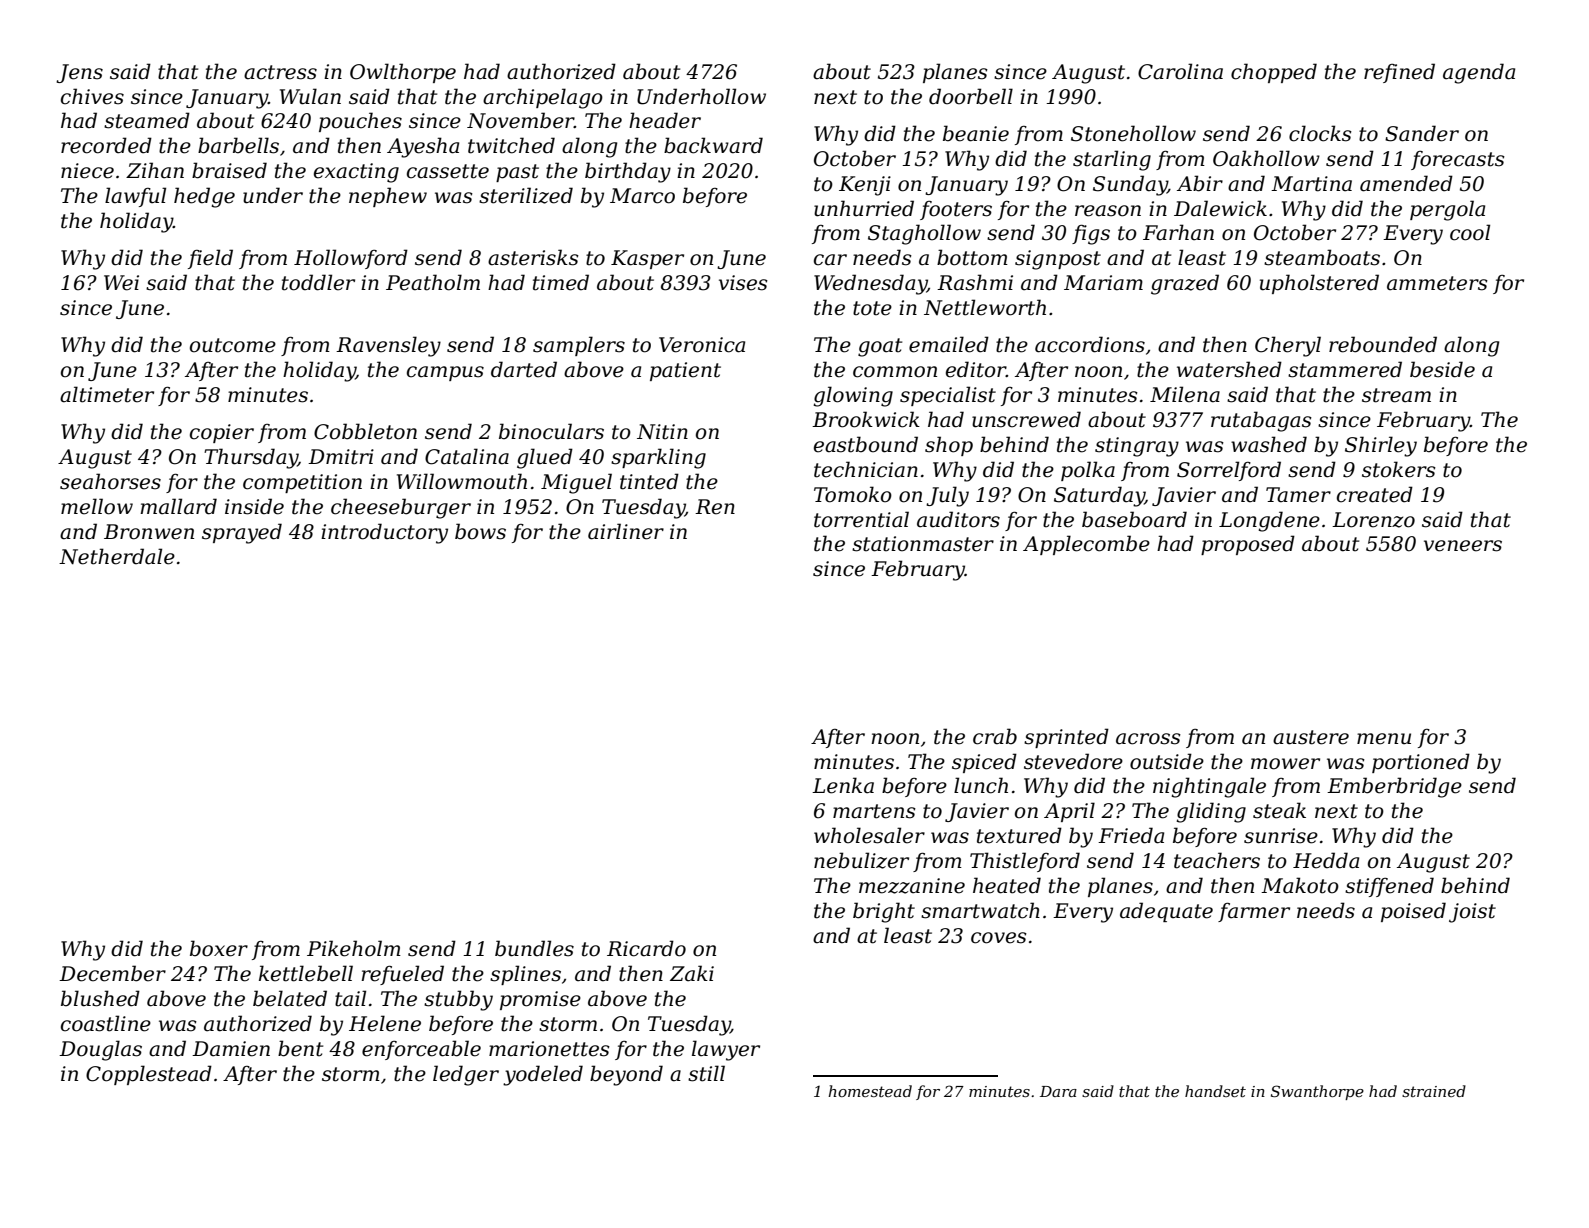 The height and width of the screenshot is (1228, 1589). What do you see at coordinates (665, 120) in the screenshot?
I see `header` at bounding box center [665, 120].
